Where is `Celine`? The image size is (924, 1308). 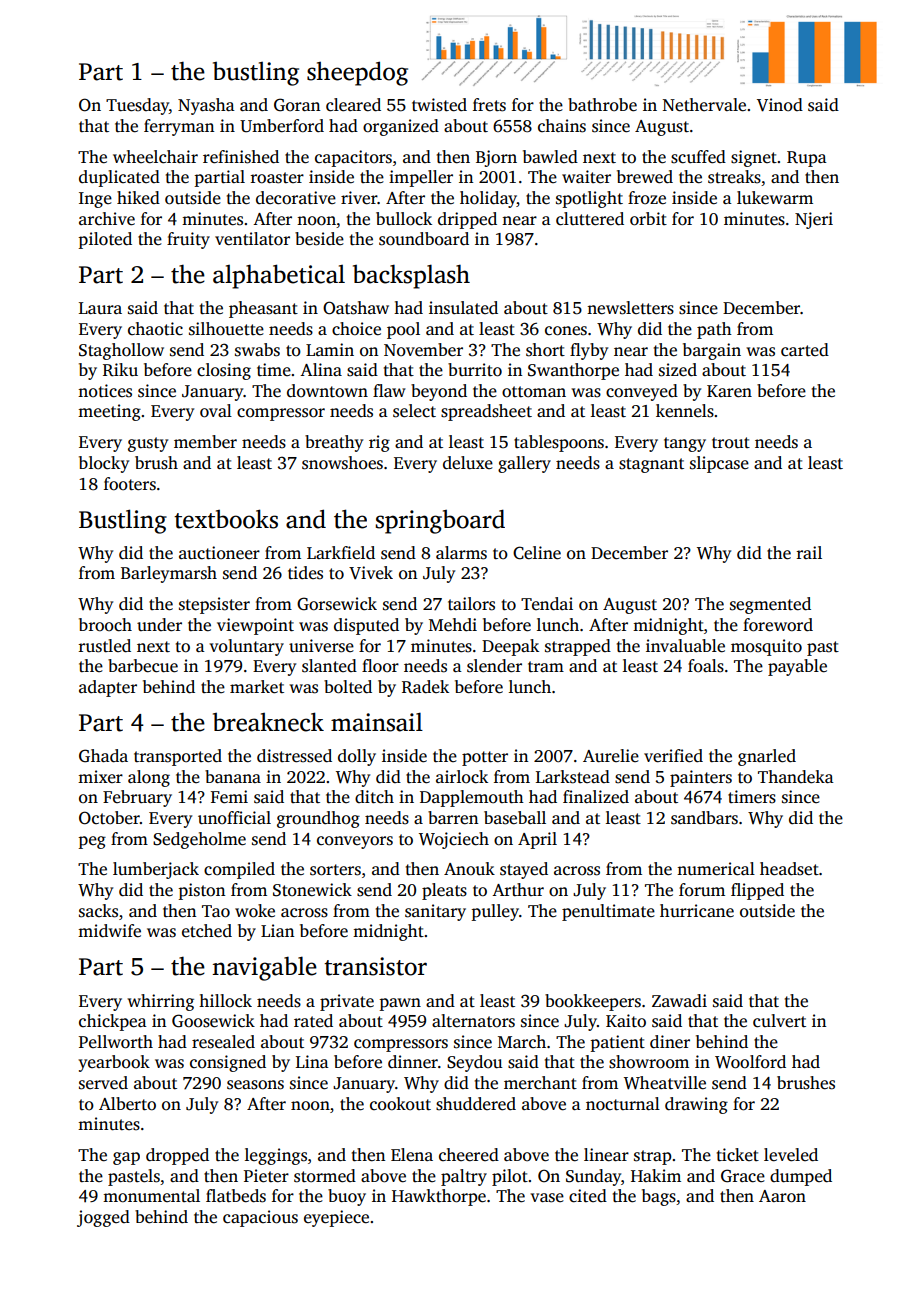 Celine is located at coordinates (537, 553).
